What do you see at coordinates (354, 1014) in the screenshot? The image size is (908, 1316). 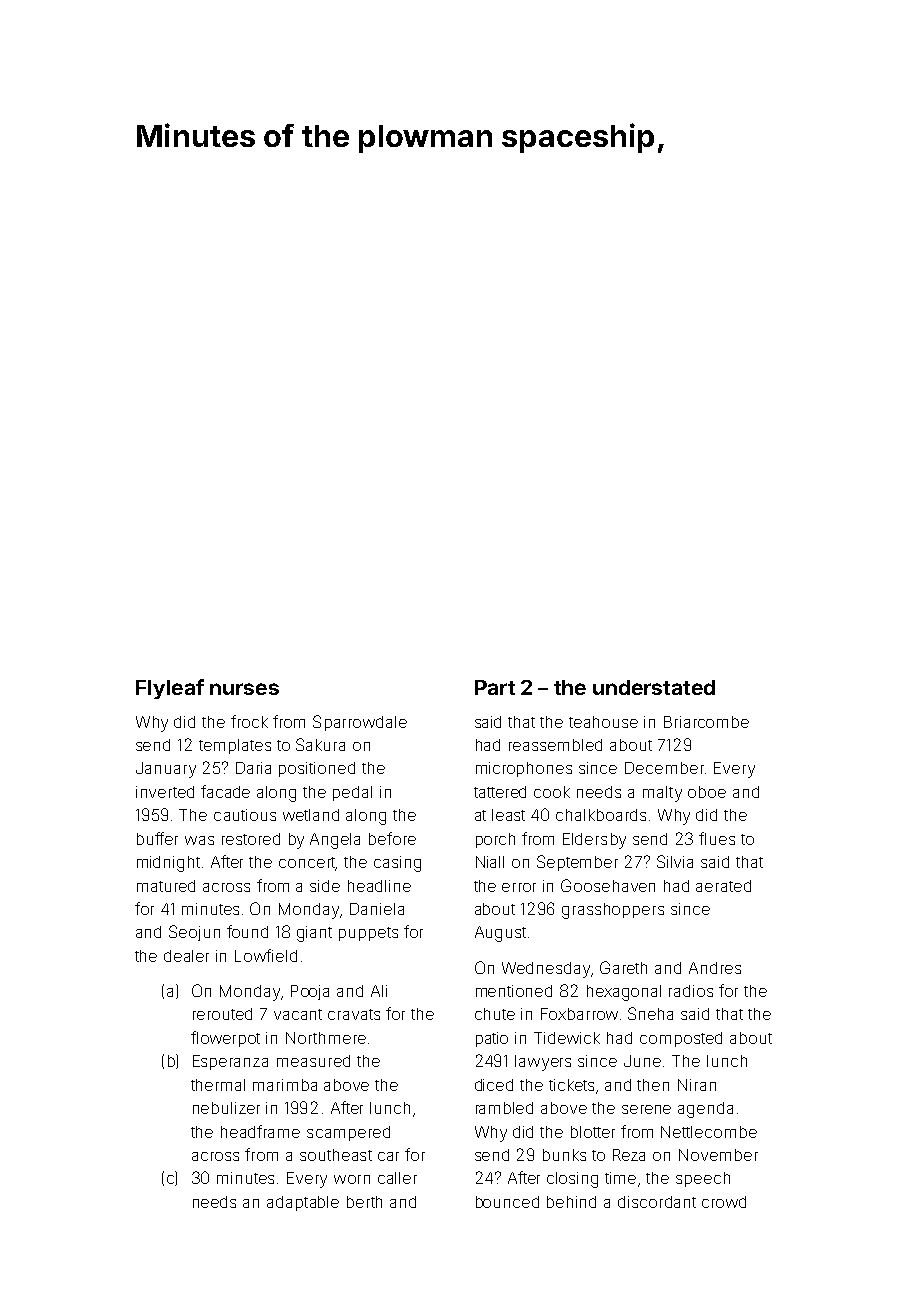 I see `cravats` at bounding box center [354, 1014].
